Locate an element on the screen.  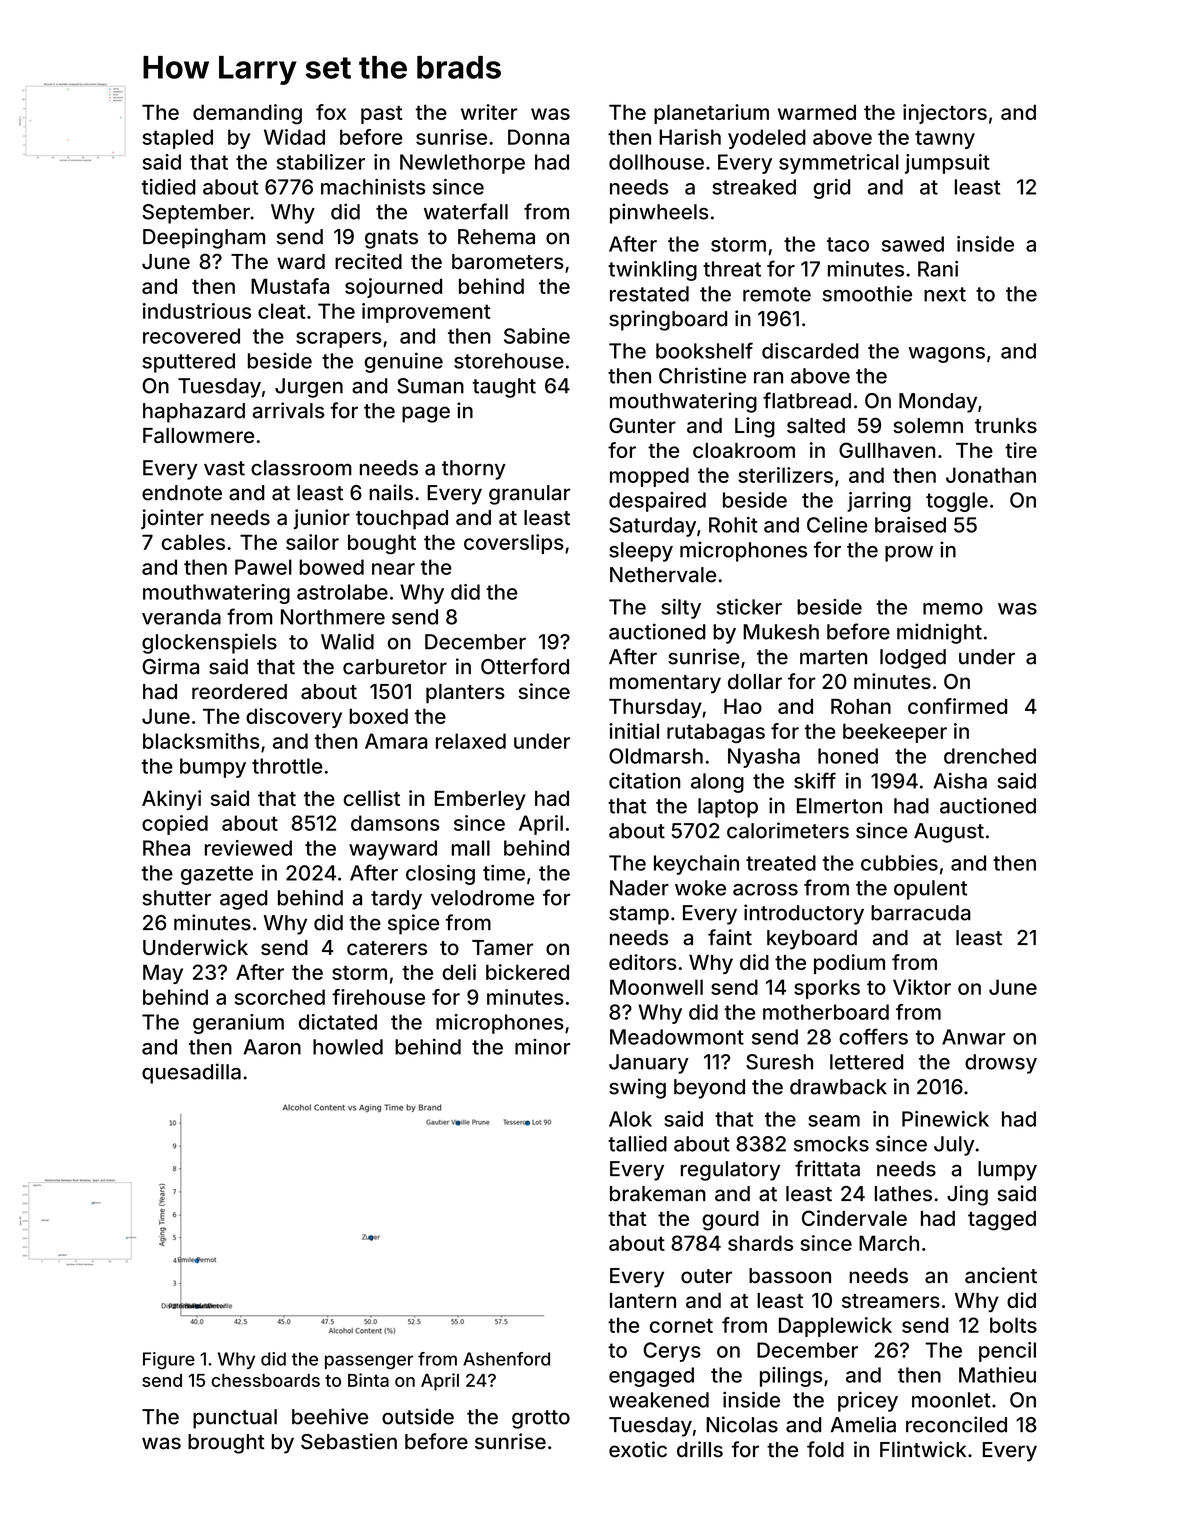
stapled is located at coordinates (177, 139).
